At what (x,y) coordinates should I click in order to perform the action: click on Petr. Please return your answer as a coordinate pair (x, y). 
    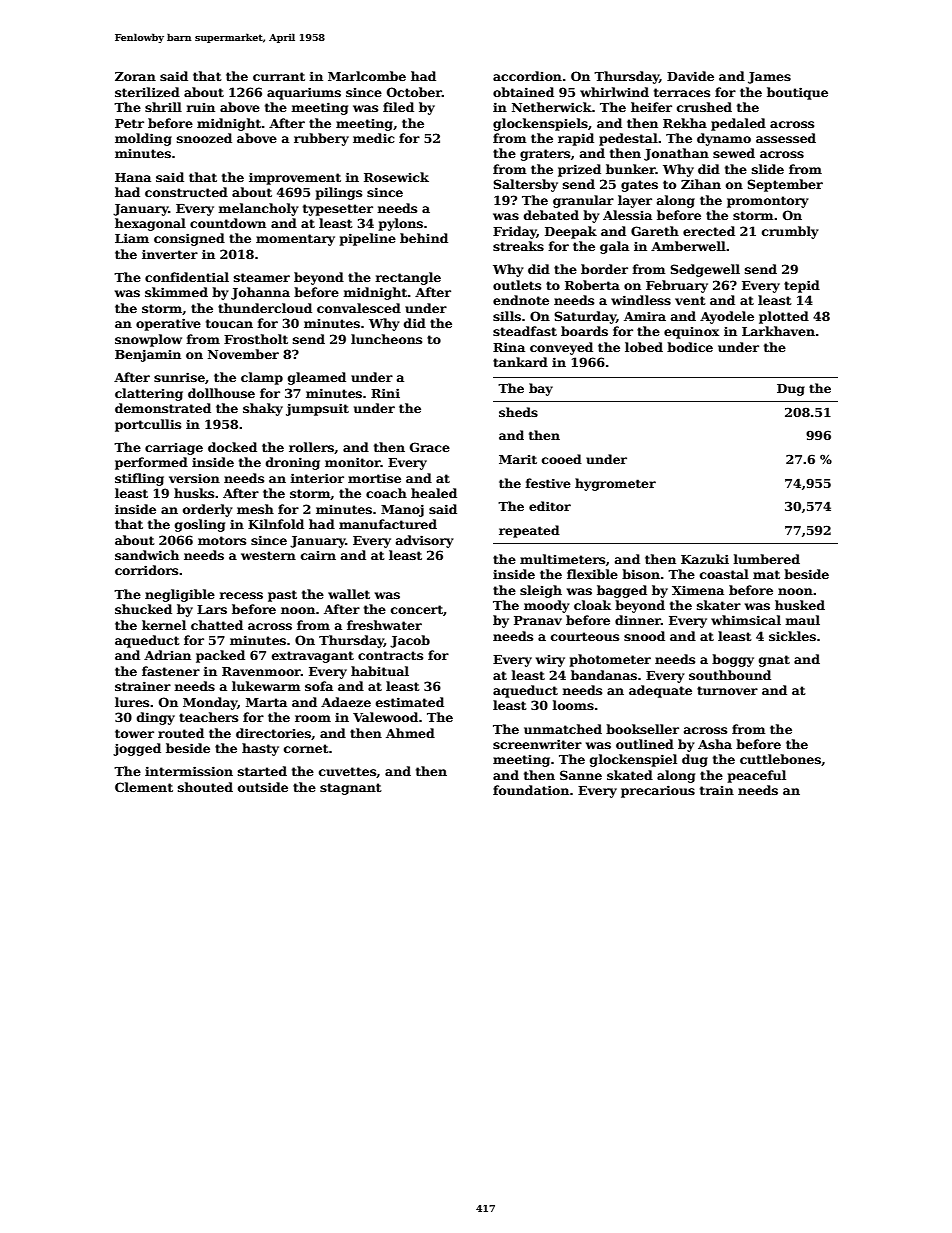
    Looking at the image, I should click on (129, 123).
